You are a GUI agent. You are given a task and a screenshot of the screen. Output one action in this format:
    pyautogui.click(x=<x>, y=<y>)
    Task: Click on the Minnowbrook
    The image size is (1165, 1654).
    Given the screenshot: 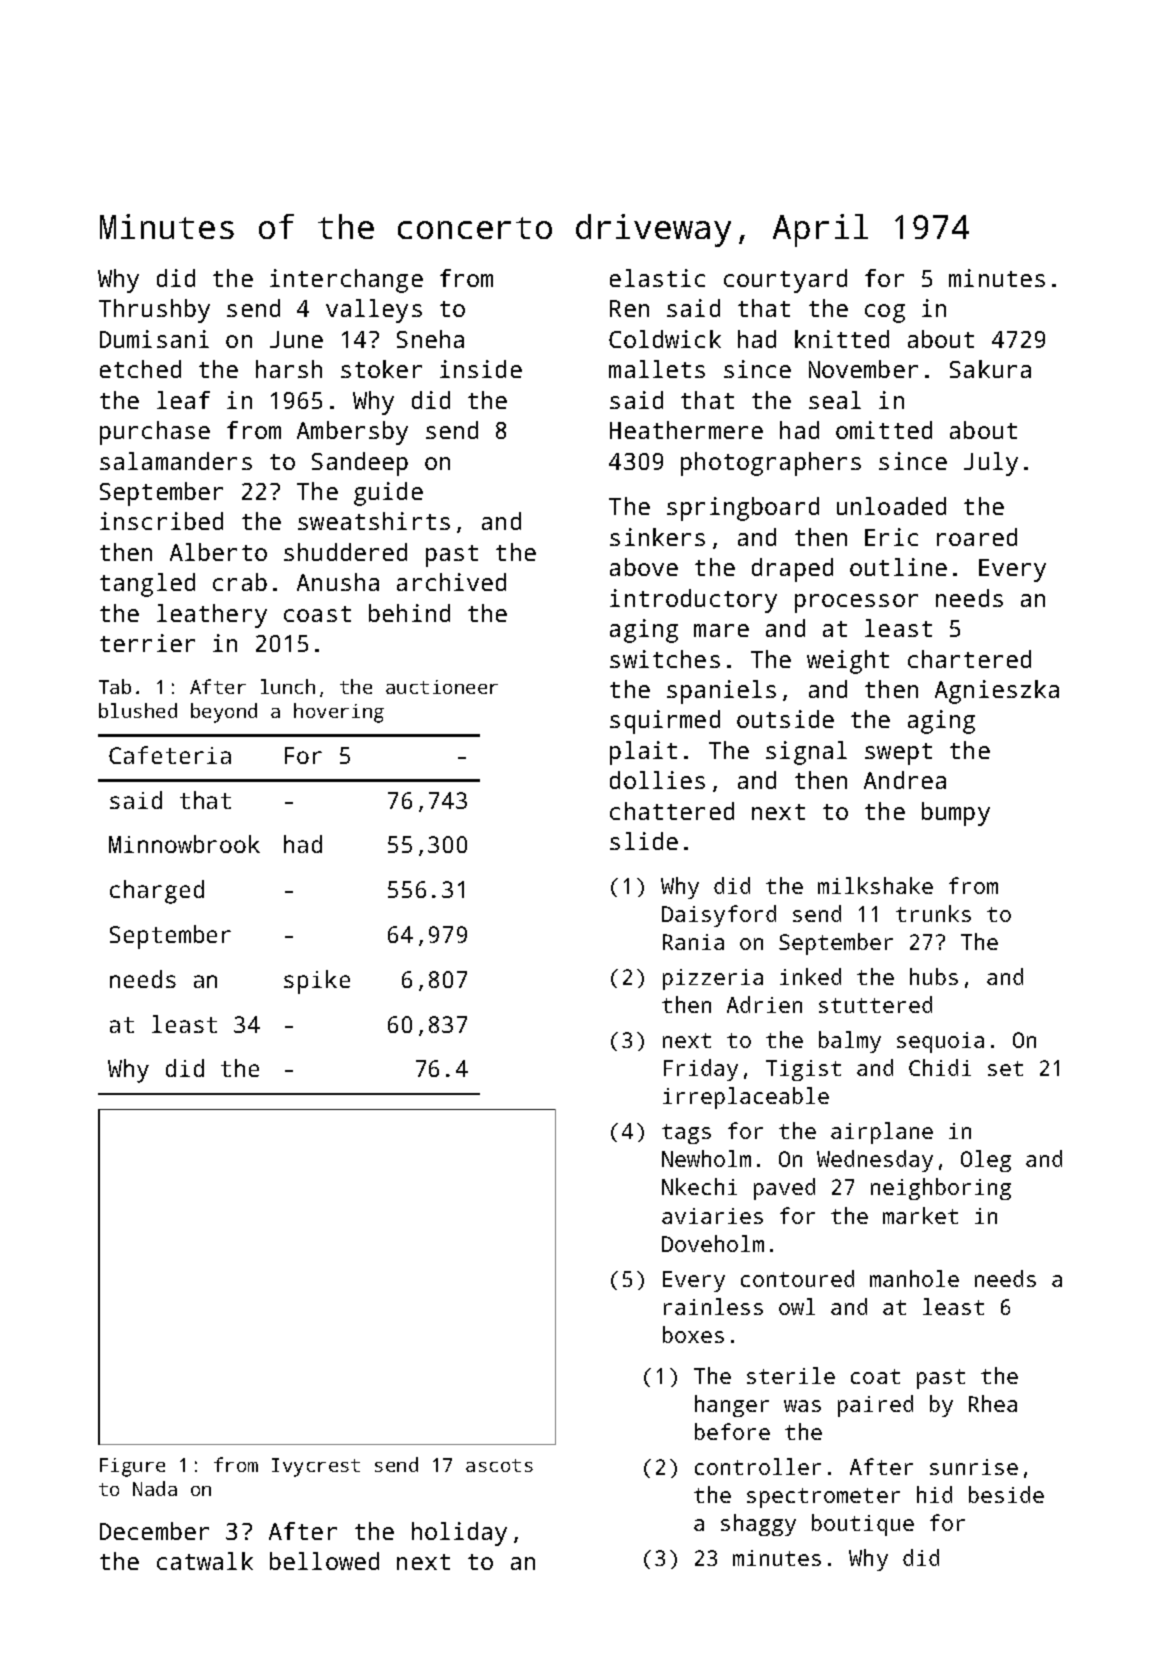 What is the action you would take?
    pyautogui.click(x=184, y=844)
